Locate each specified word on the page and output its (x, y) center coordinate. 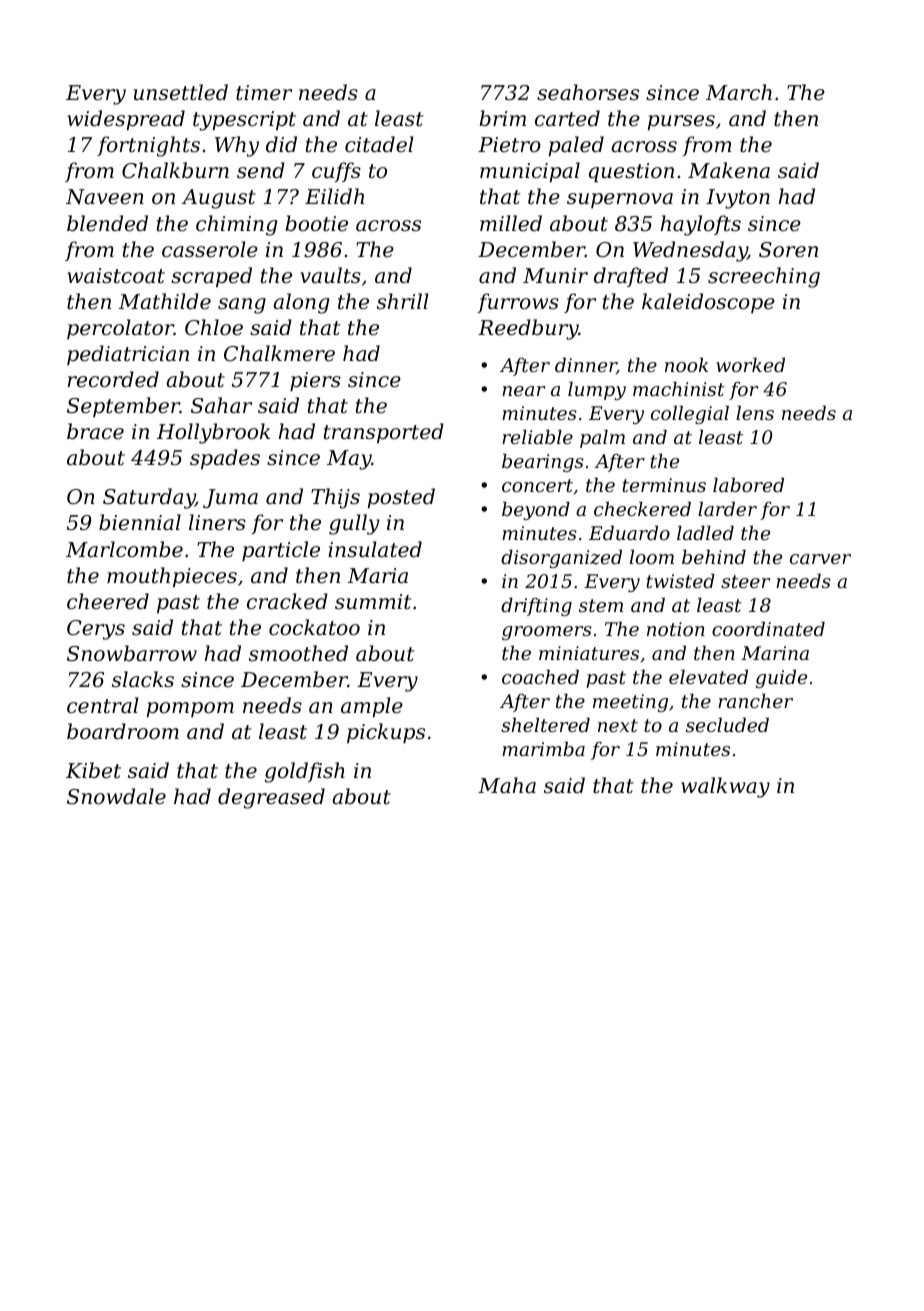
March (739, 92)
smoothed (298, 653)
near (523, 391)
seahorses (588, 92)
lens (755, 413)
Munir (555, 275)
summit (373, 602)
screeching (764, 277)
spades (225, 459)
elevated (708, 677)
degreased (271, 798)
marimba (543, 749)
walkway (725, 787)
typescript (244, 121)
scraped (211, 277)
